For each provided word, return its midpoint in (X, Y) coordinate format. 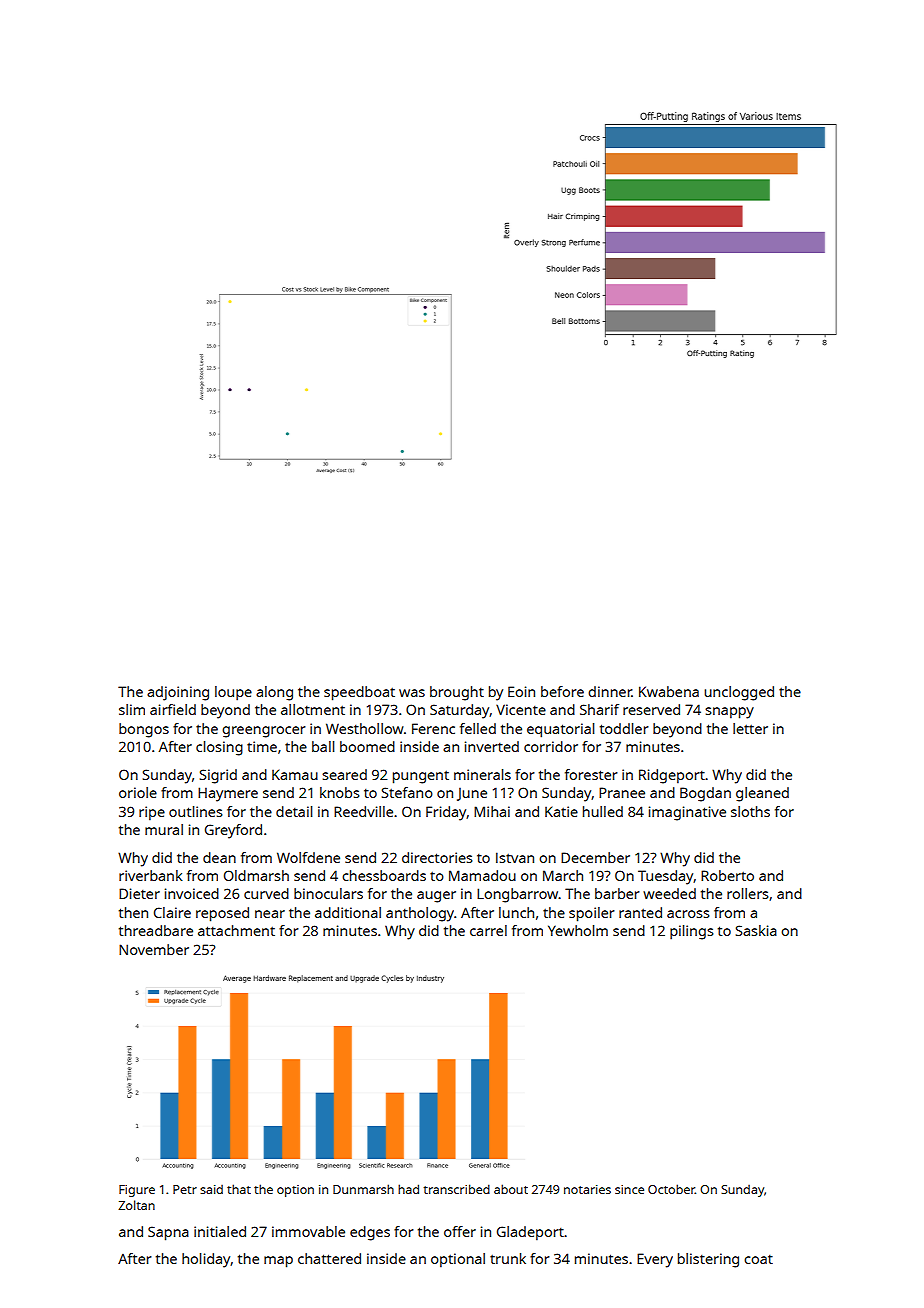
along (274, 693)
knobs (340, 792)
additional (348, 912)
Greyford (233, 831)
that (239, 1189)
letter (750, 728)
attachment (236, 930)
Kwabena (669, 691)
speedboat (359, 693)
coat (758, 1259)
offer (460, 1231)
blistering (708, 1260)
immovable (308, 1231)
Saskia (756, 930)
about (511, 1189)
